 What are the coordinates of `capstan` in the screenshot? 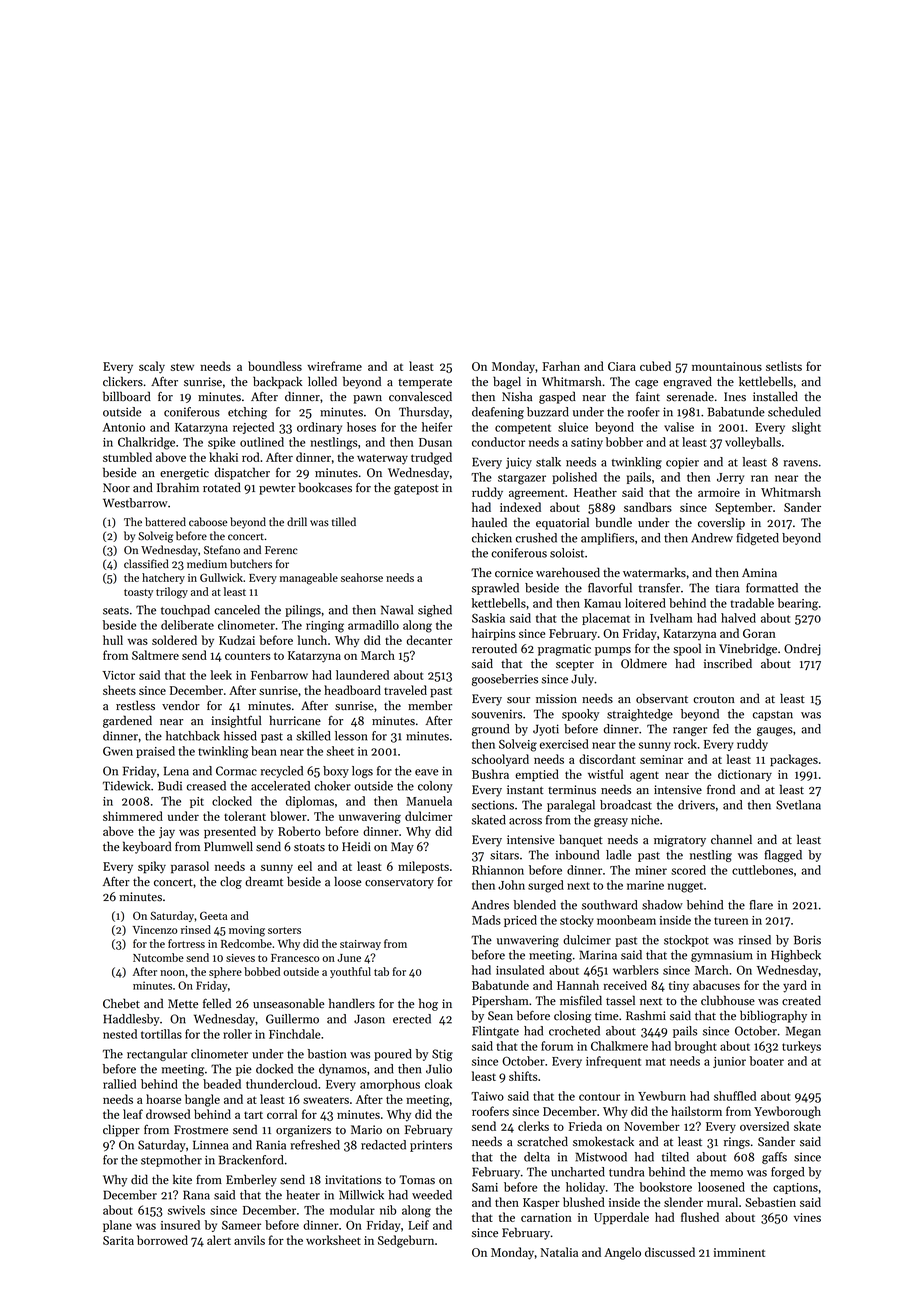 It's located at (773, 716).
